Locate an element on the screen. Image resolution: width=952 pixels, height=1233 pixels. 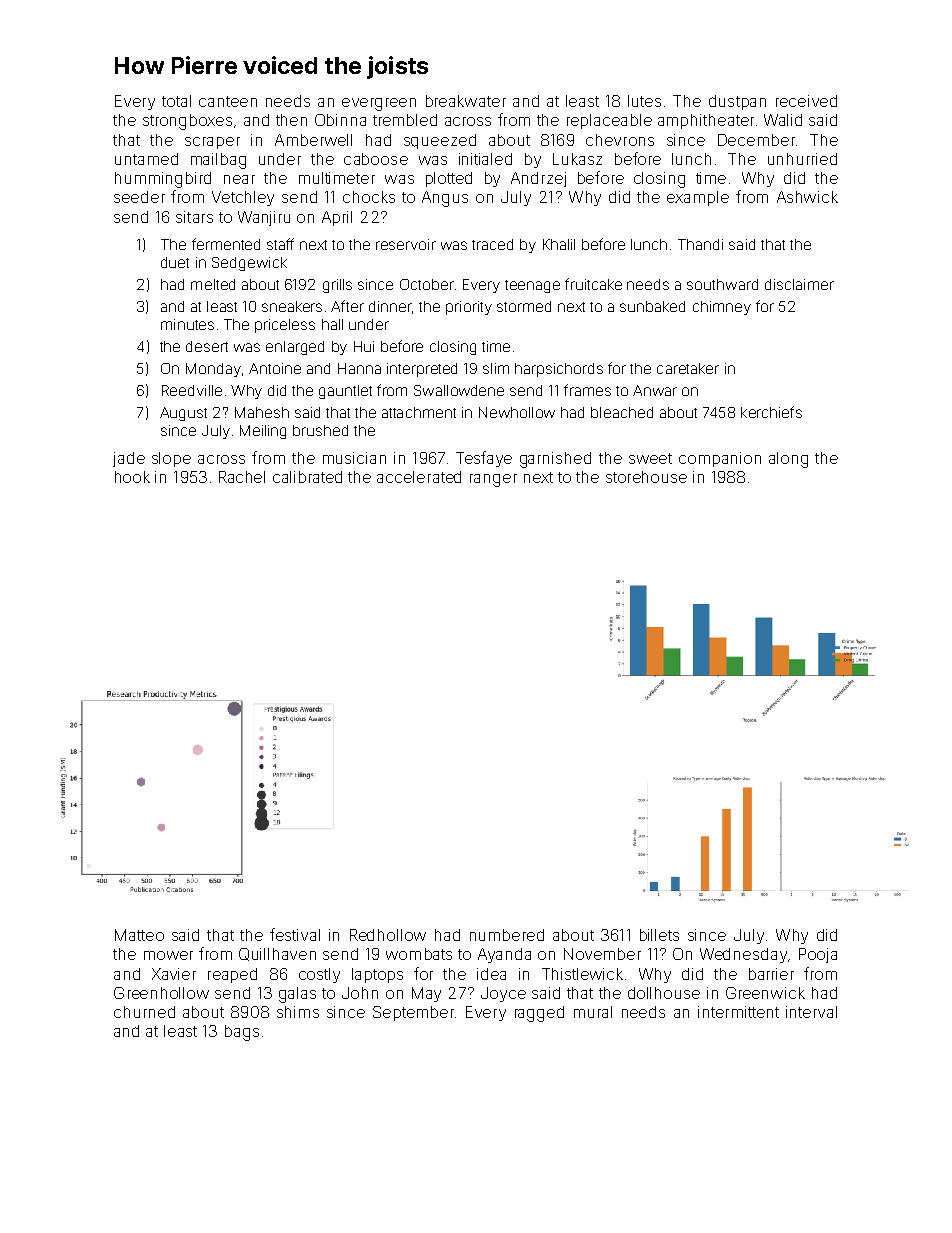
Thistlewick is located at coordinates (582, 974).
